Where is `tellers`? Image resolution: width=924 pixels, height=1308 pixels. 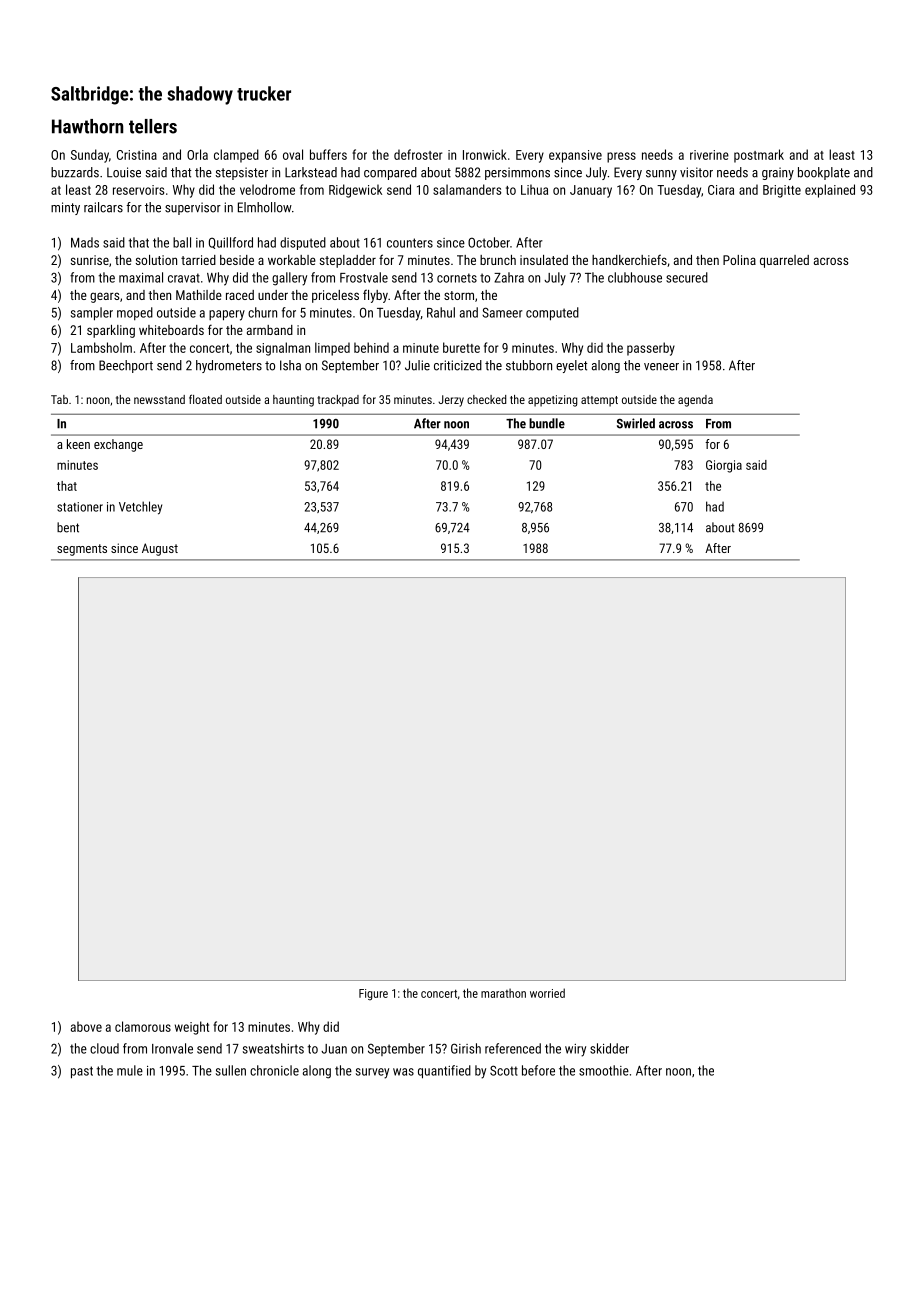 tellers is located at coordinates (153, 126).
